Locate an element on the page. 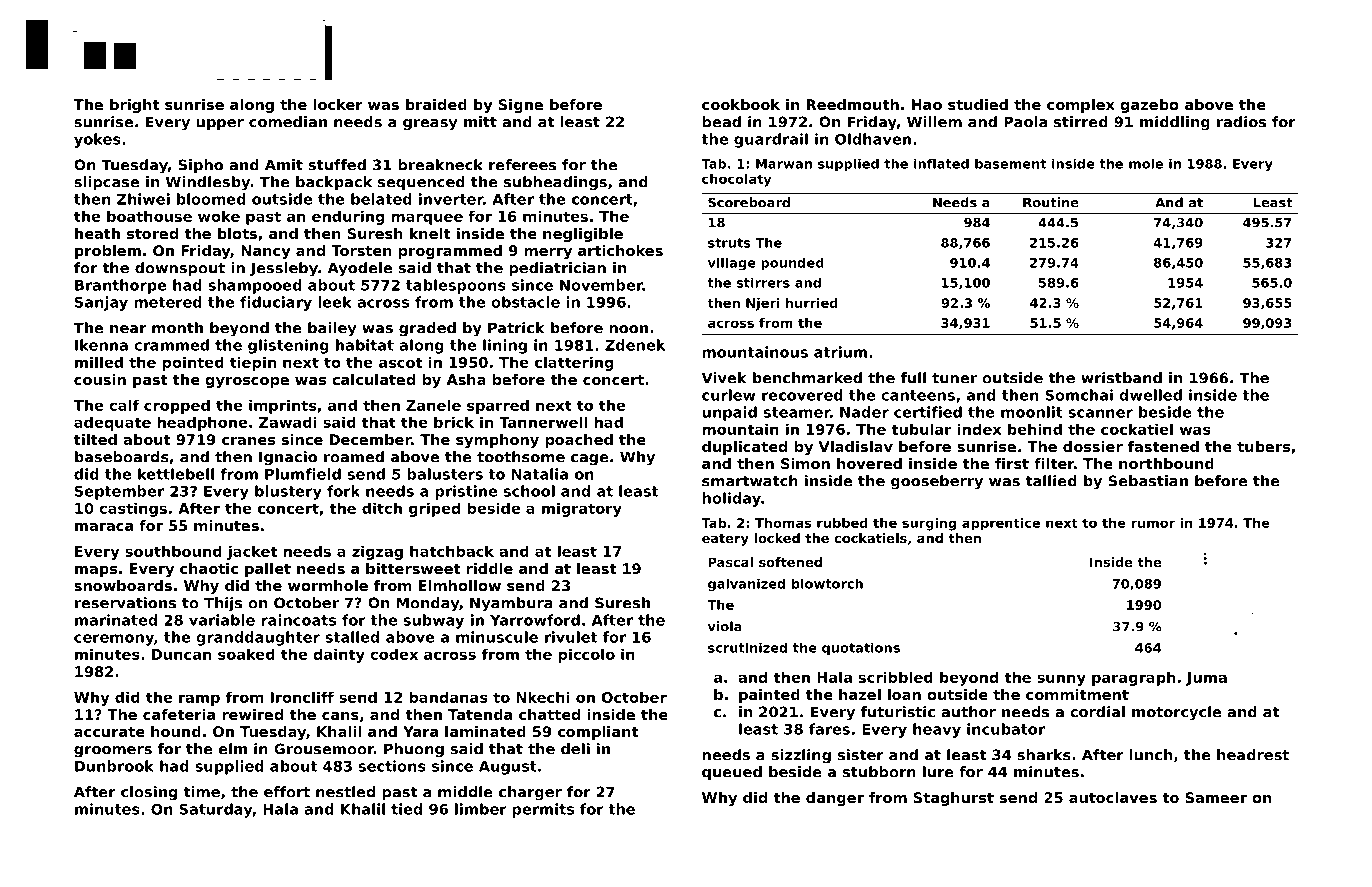  granddaughter is located at coordinates (258, 638).
